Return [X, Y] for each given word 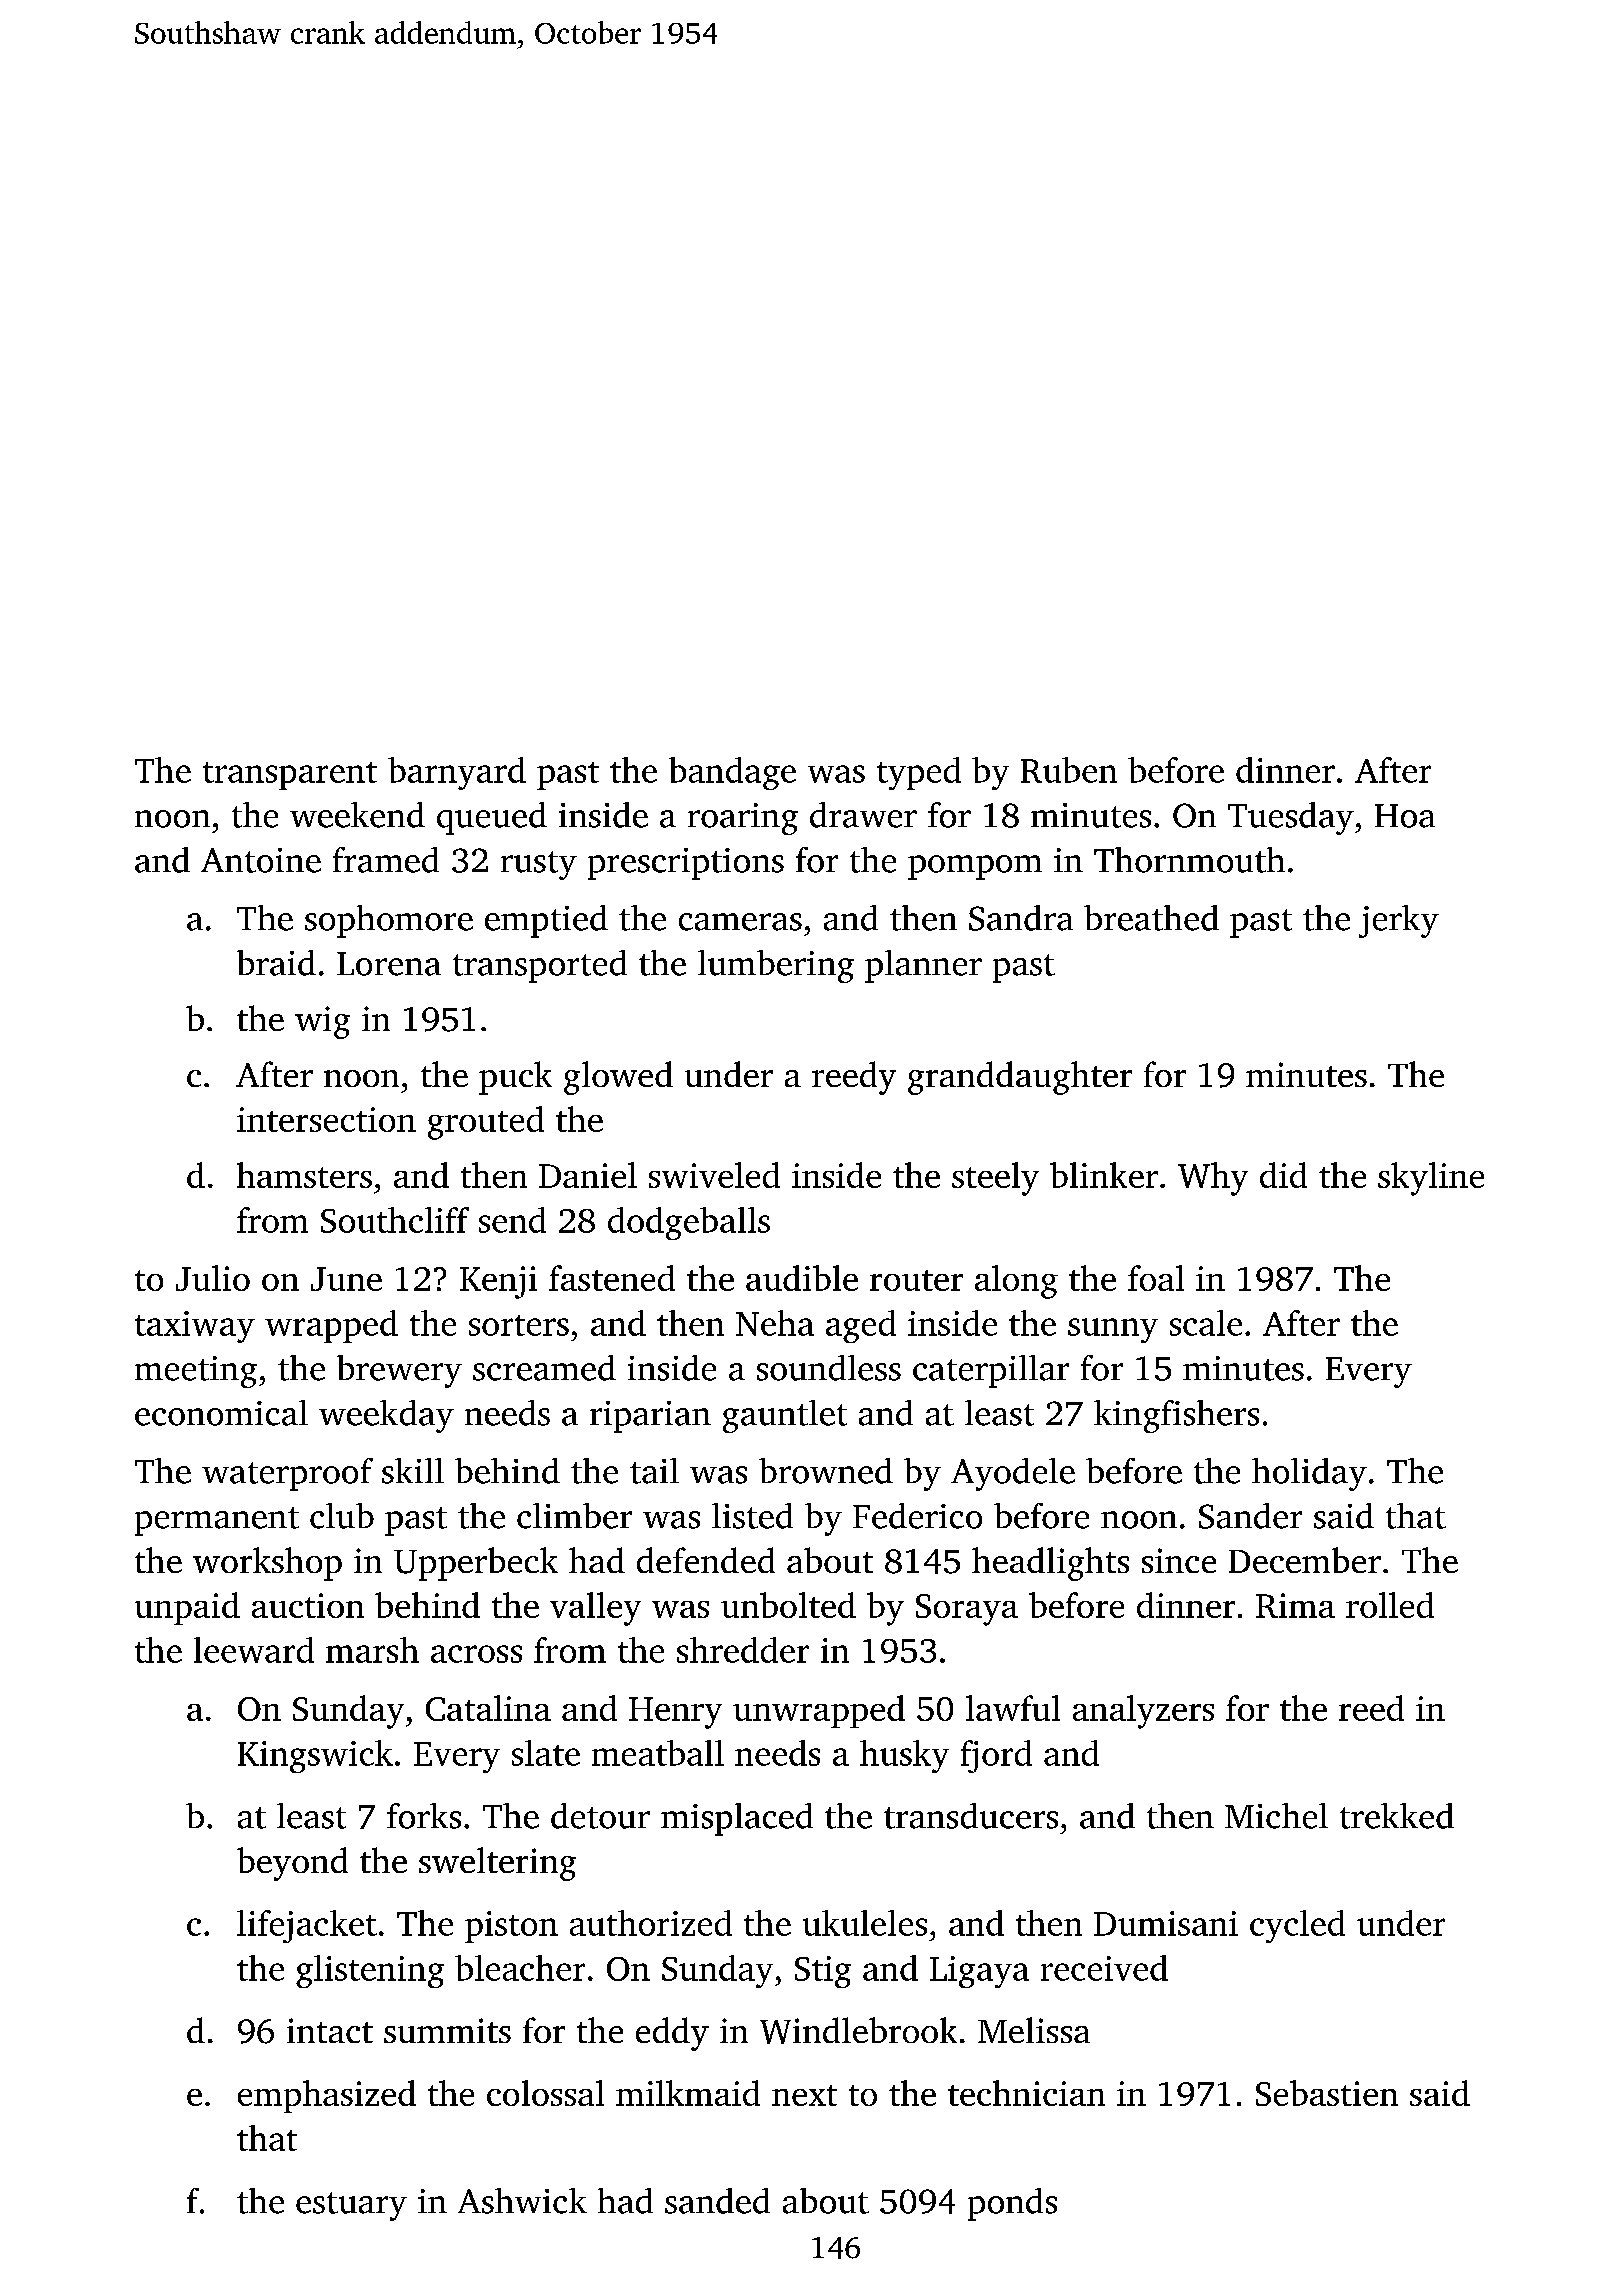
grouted [486, 1123]
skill [413, 1471]
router [916, 1280]
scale [1206, 1323]
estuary [351, 2206]
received [1104, 1968]
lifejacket [307, 1926]
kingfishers [1176, 1416]
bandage [732, 773]
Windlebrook [858, 2030]
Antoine [261, 860]
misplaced [737, 1819]
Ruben [1069, 770]
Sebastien [1327, 2093]
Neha [775, 1323]
